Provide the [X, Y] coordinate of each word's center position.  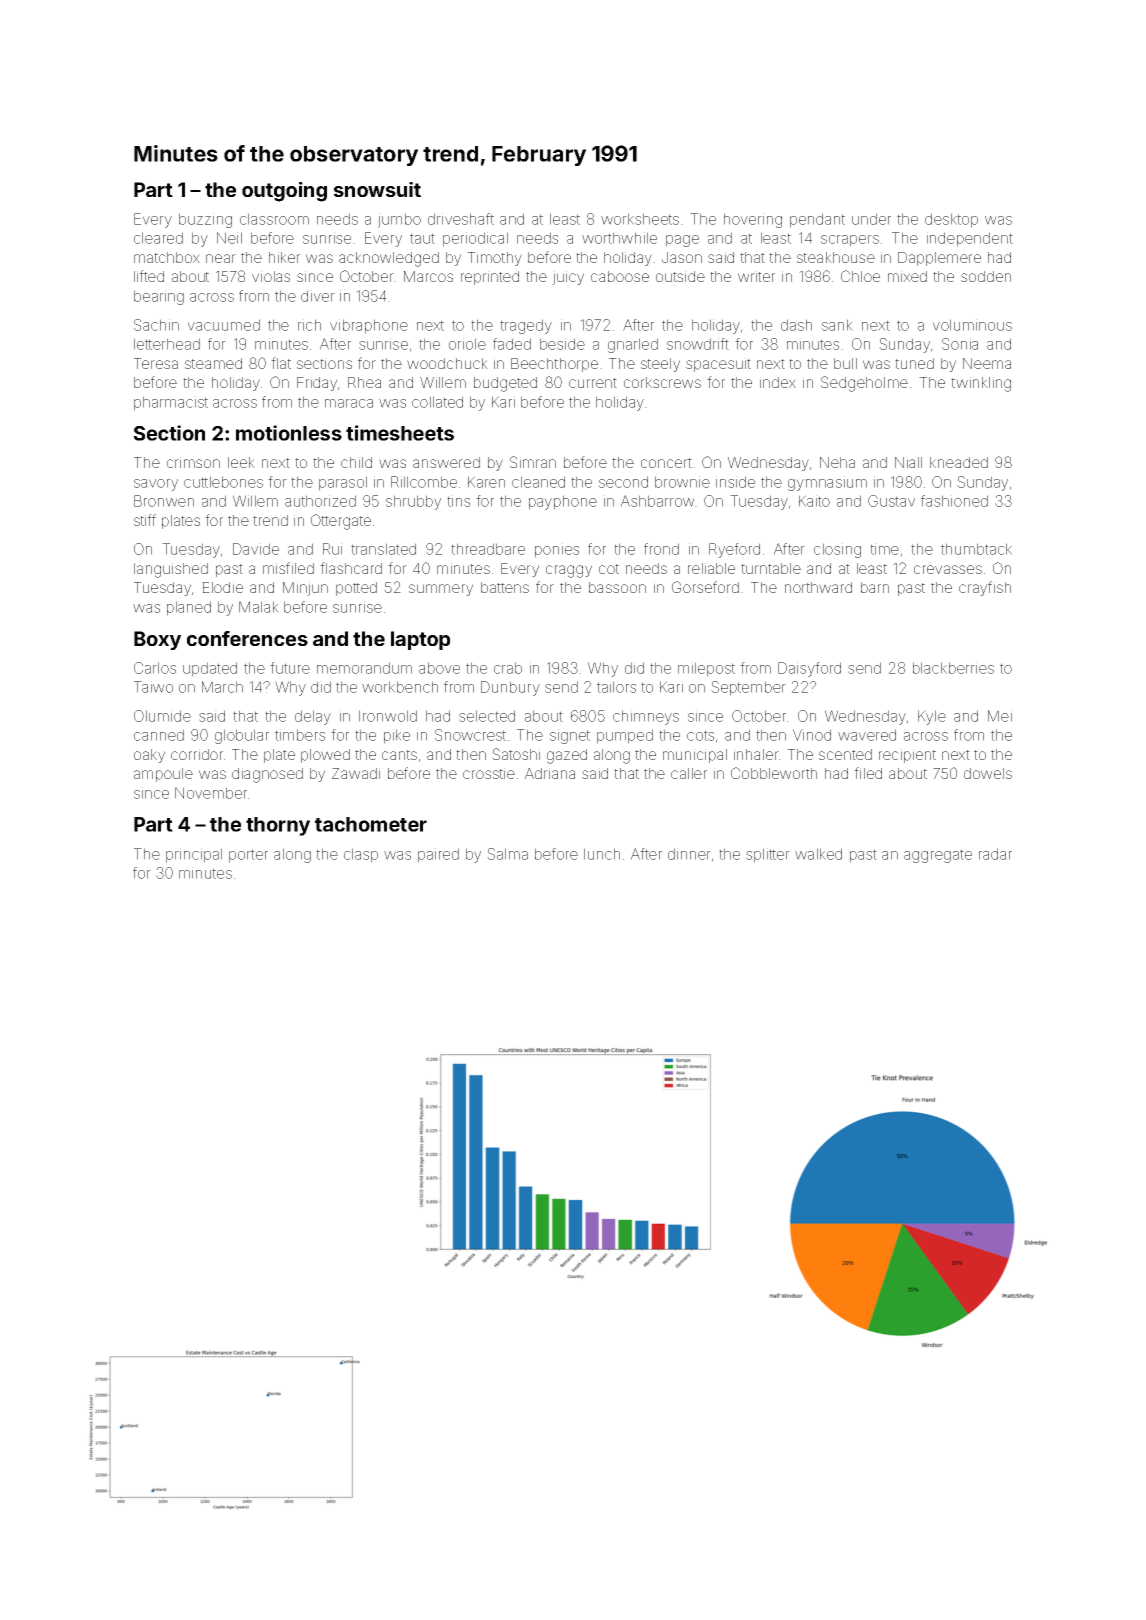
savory [156, 485]
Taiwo [153, 687]
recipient [907, 756]
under [871, 219]
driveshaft [461, 219]
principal [194, 855]
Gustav [891, 501]
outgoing [284, 192]
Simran [533, 462]
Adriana [550, 773]
